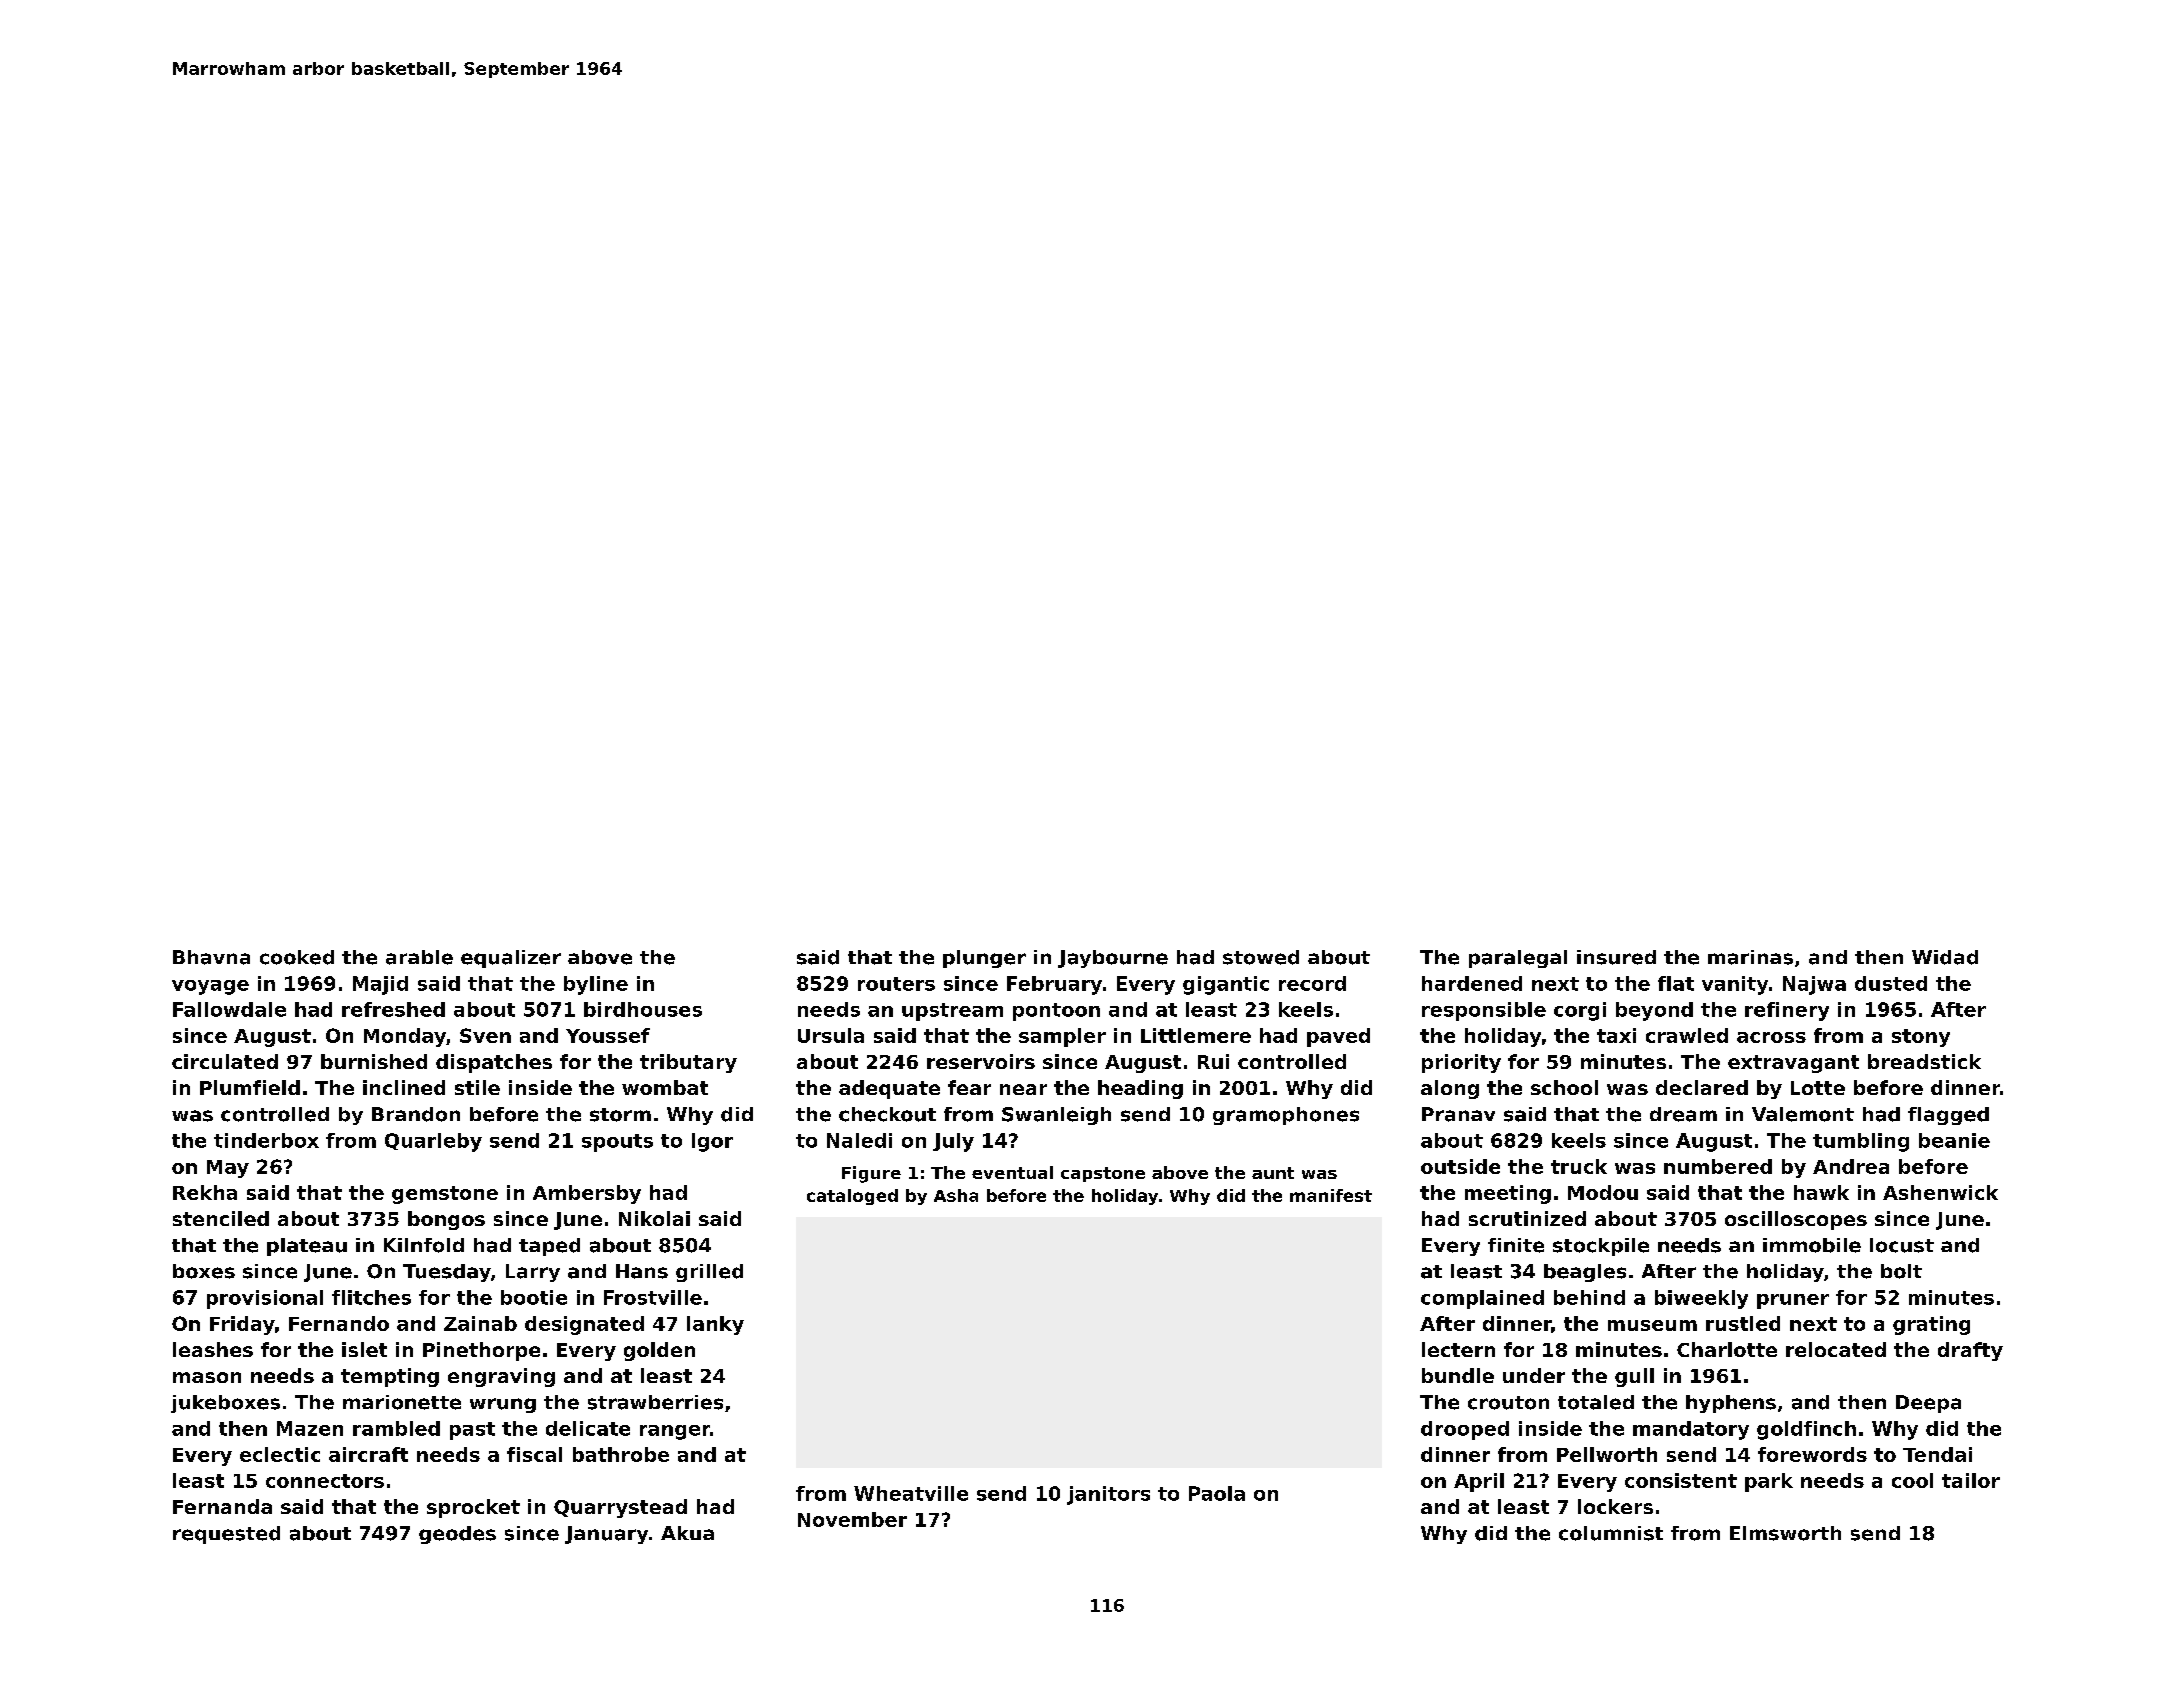 The height and width of the screenshot is (1683, 2178). I want to click on finite, so click(1516, 1245).
